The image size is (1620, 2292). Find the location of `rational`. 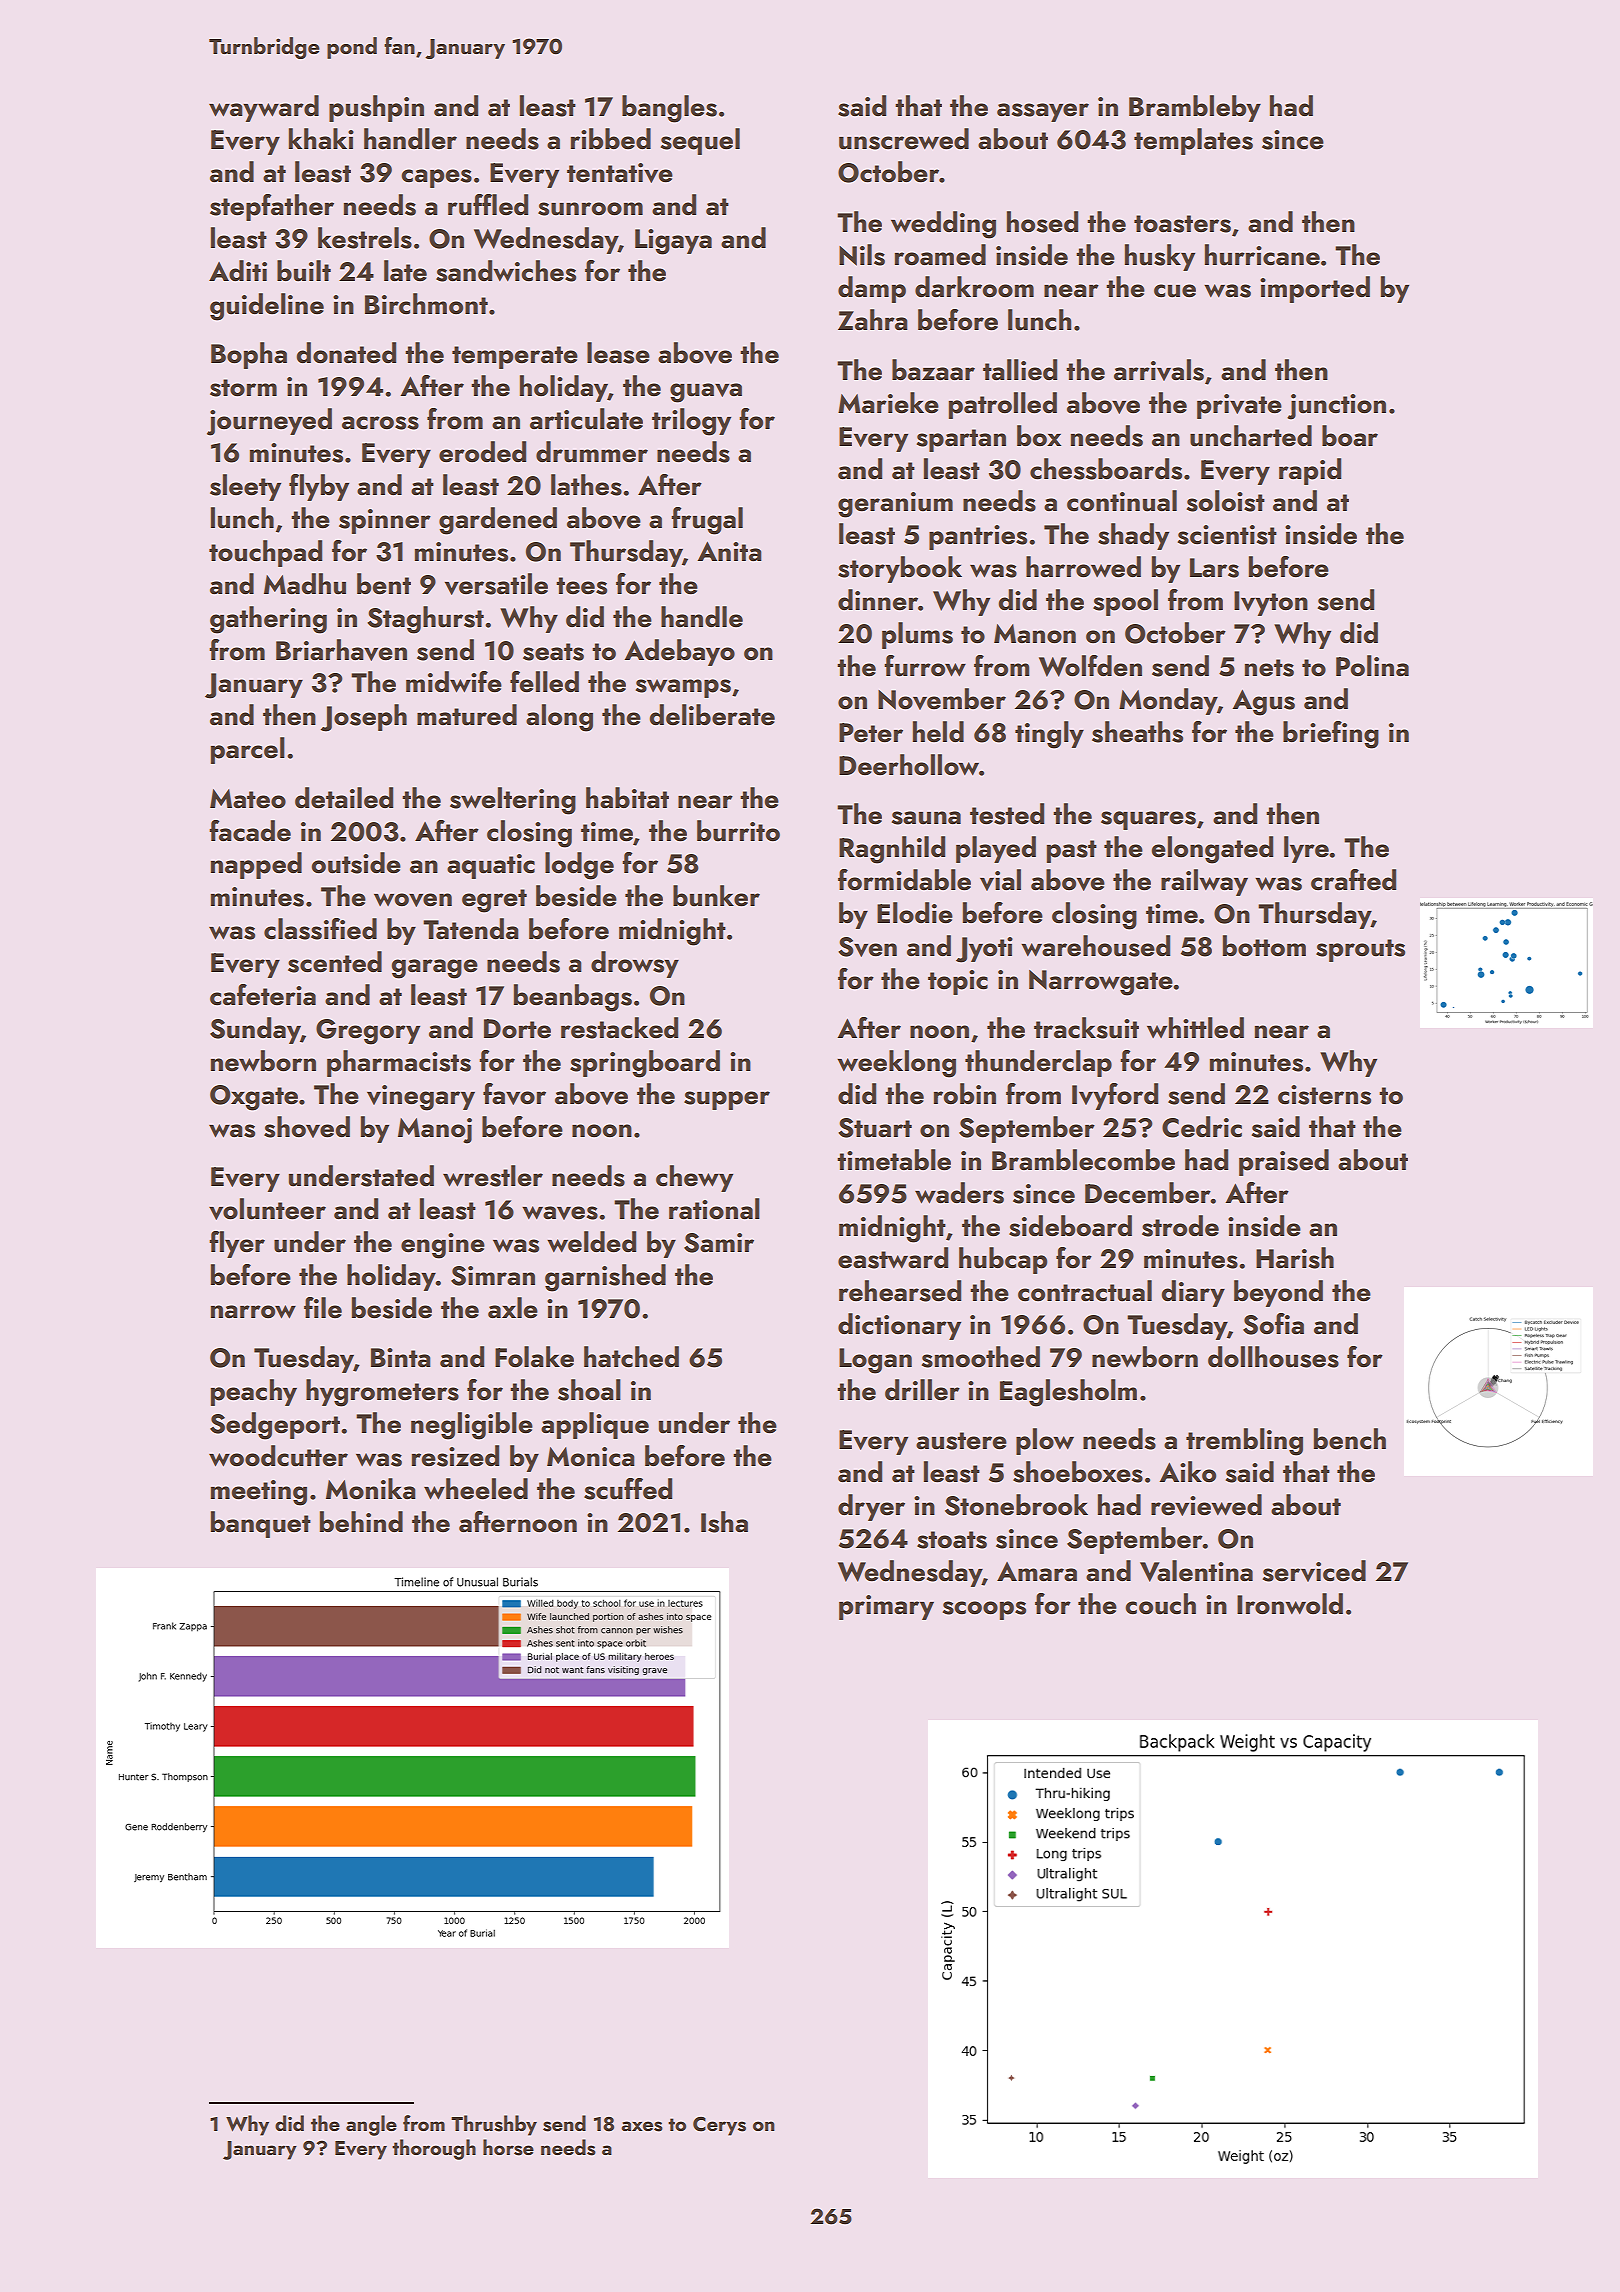

rational is located at coordinates (714, 1209).
